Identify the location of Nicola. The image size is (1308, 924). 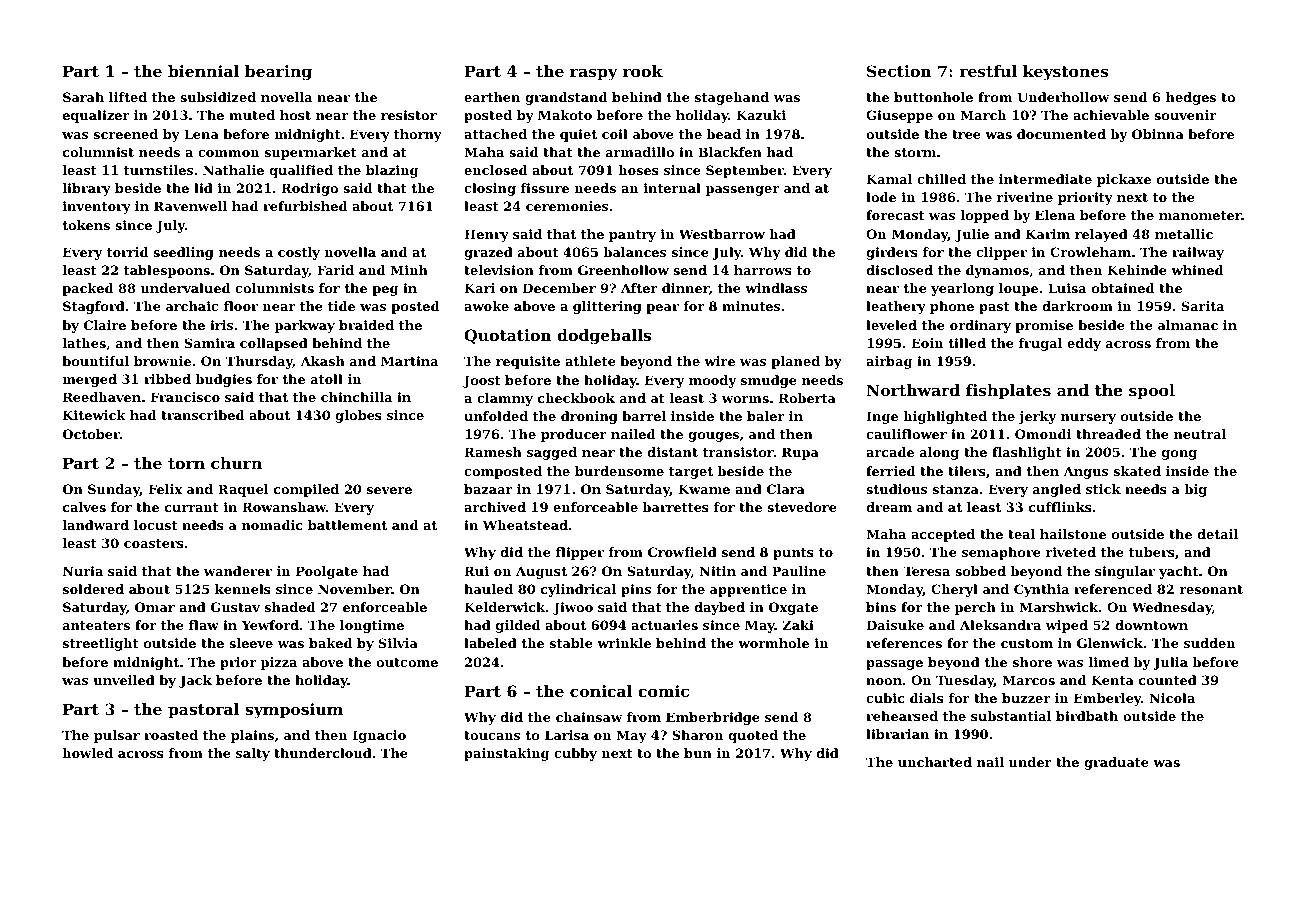
(1172, 698).
